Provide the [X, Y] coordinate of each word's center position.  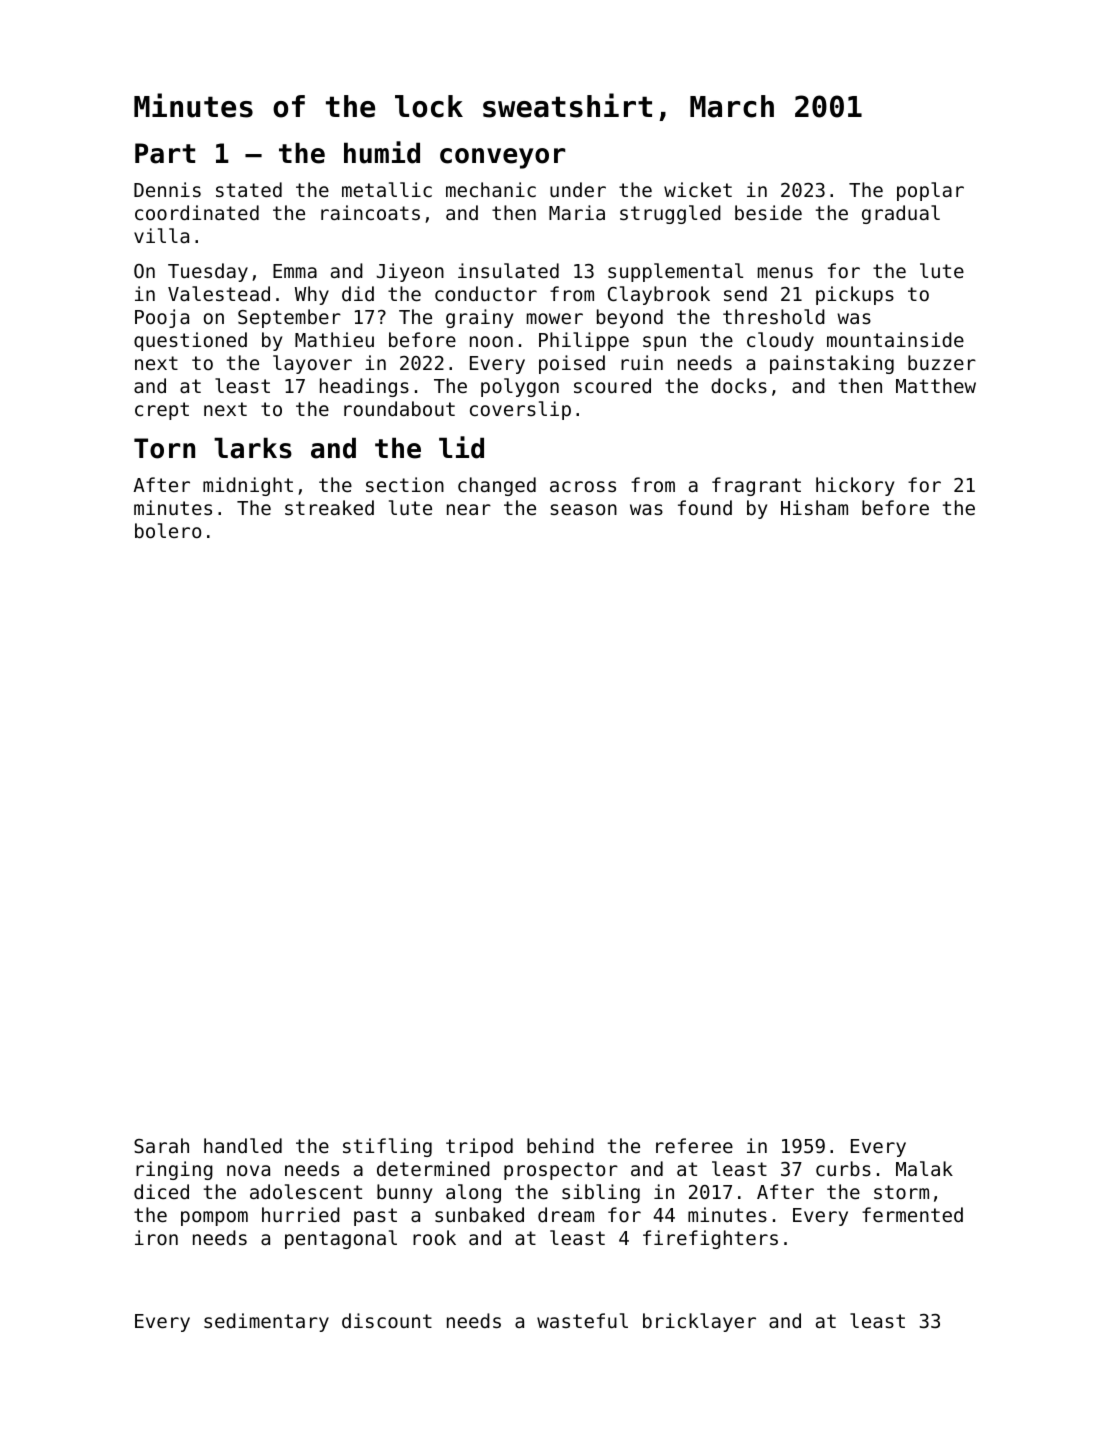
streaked [329, 507]
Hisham [814, 507]
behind [560, 1145]
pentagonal [341, 1239]
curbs [843, 1168]
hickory [855, 486]
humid [382, 152]
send [745, 293]
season [583, 509]
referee [694, 1145]
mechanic [491, 189]
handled [243, 1145]
